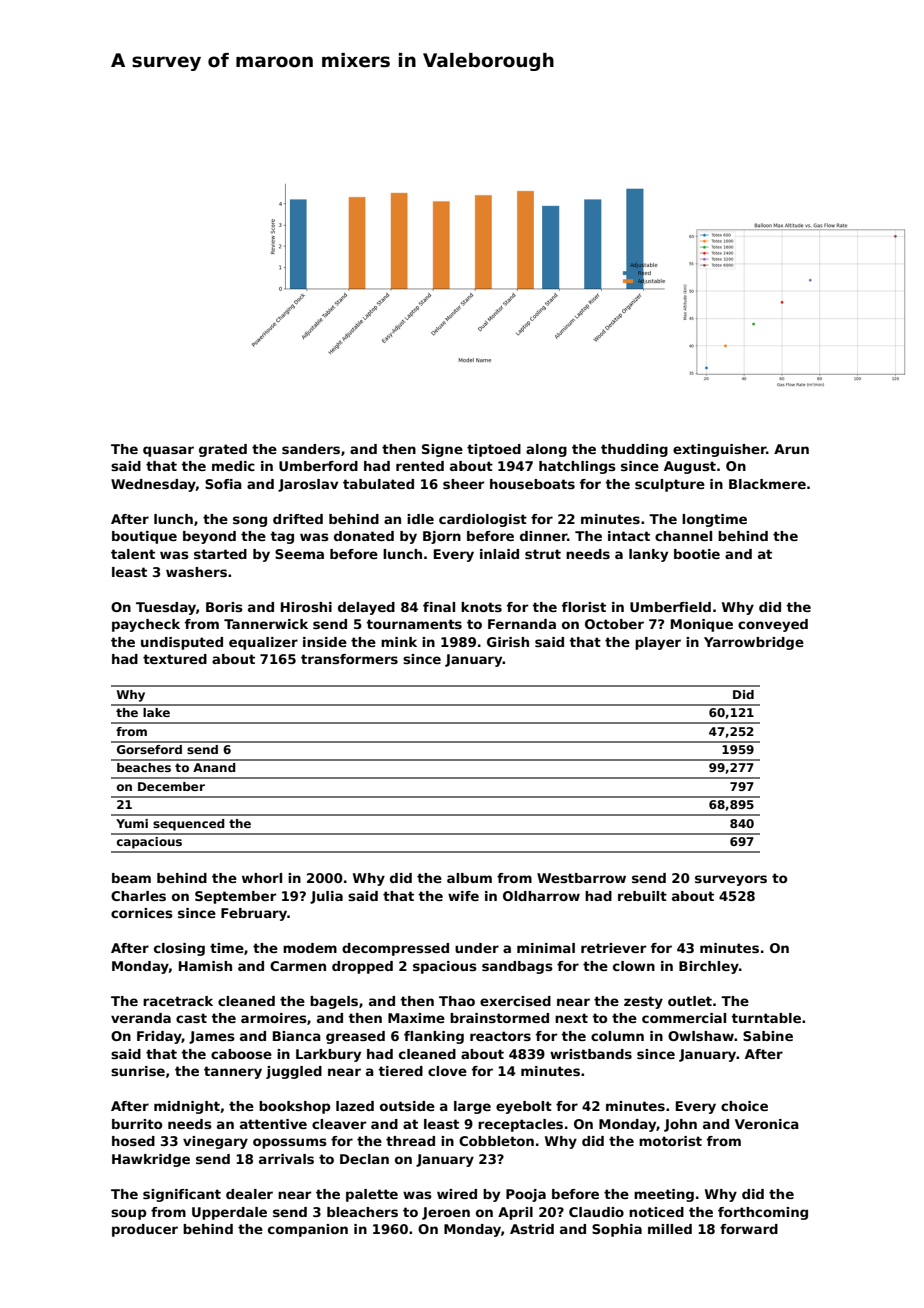  What do you see at coordinates (483, 520) in the screenshot?
I see `cardiologist` at bounding box center [483, 520].
